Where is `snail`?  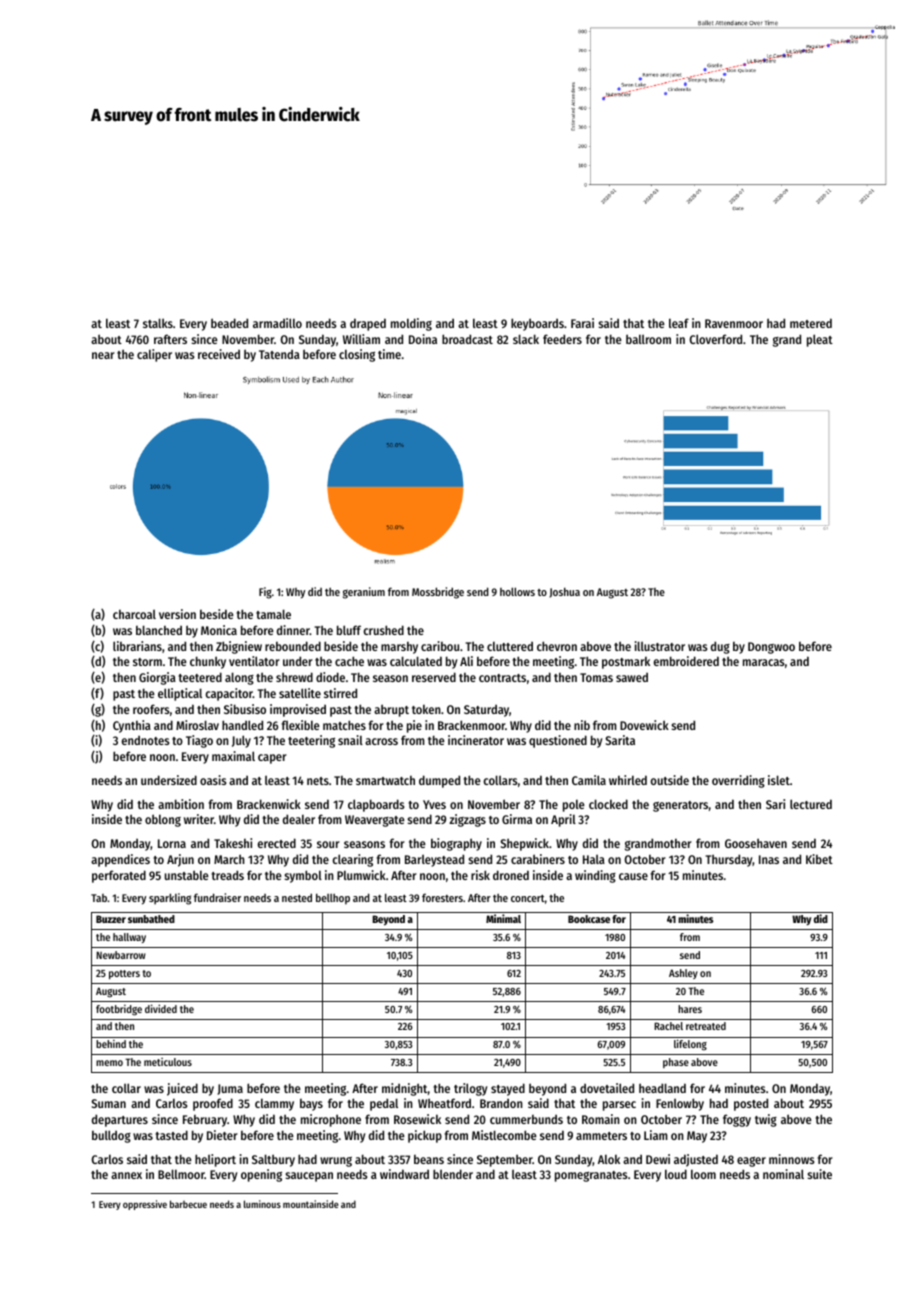
snail is located at coordinates (350, 740).
